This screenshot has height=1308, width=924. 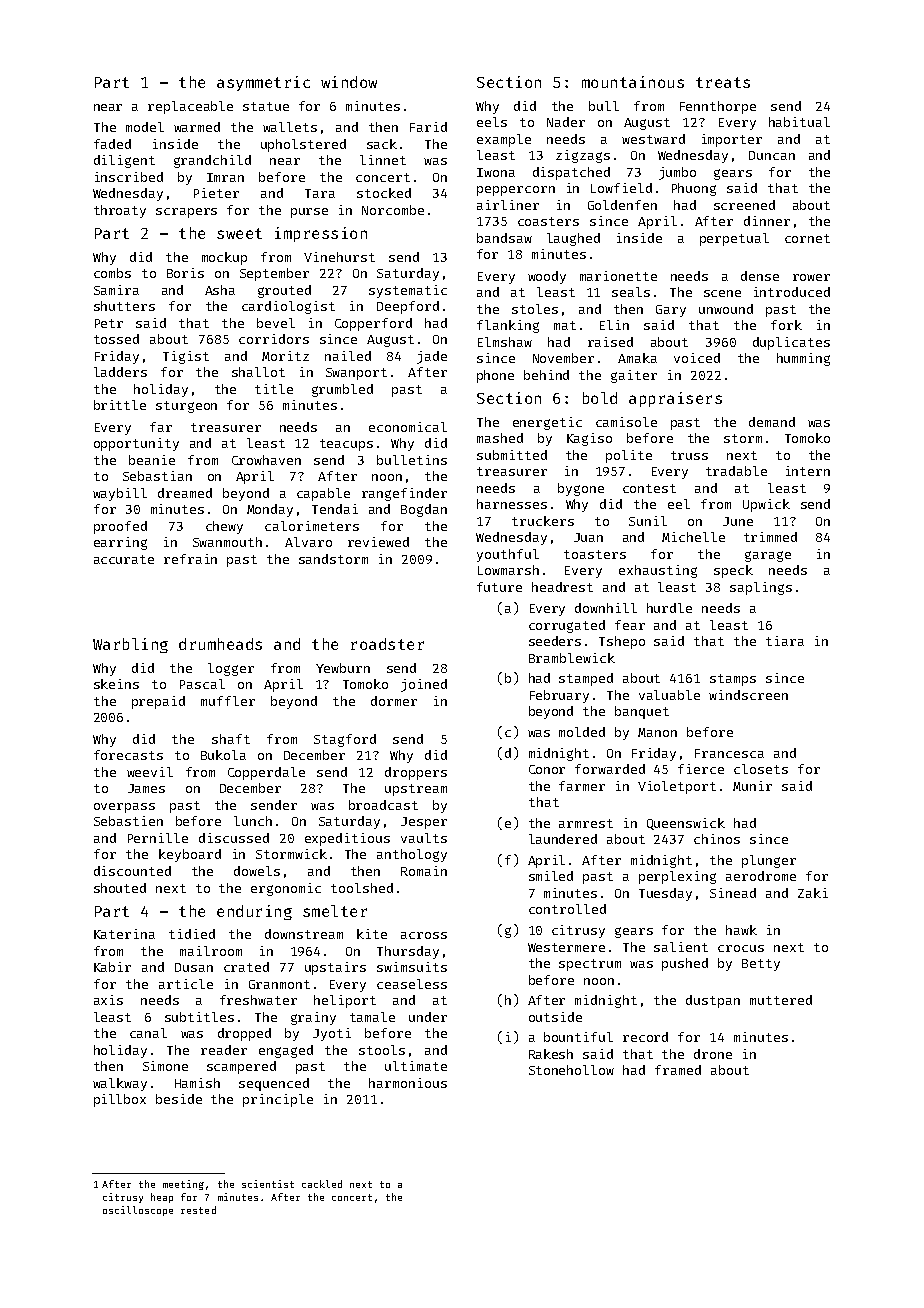 What do you see at coordinates (649, 488) in the screenshot?
I see `contest` at bounding box center [649, 488].
